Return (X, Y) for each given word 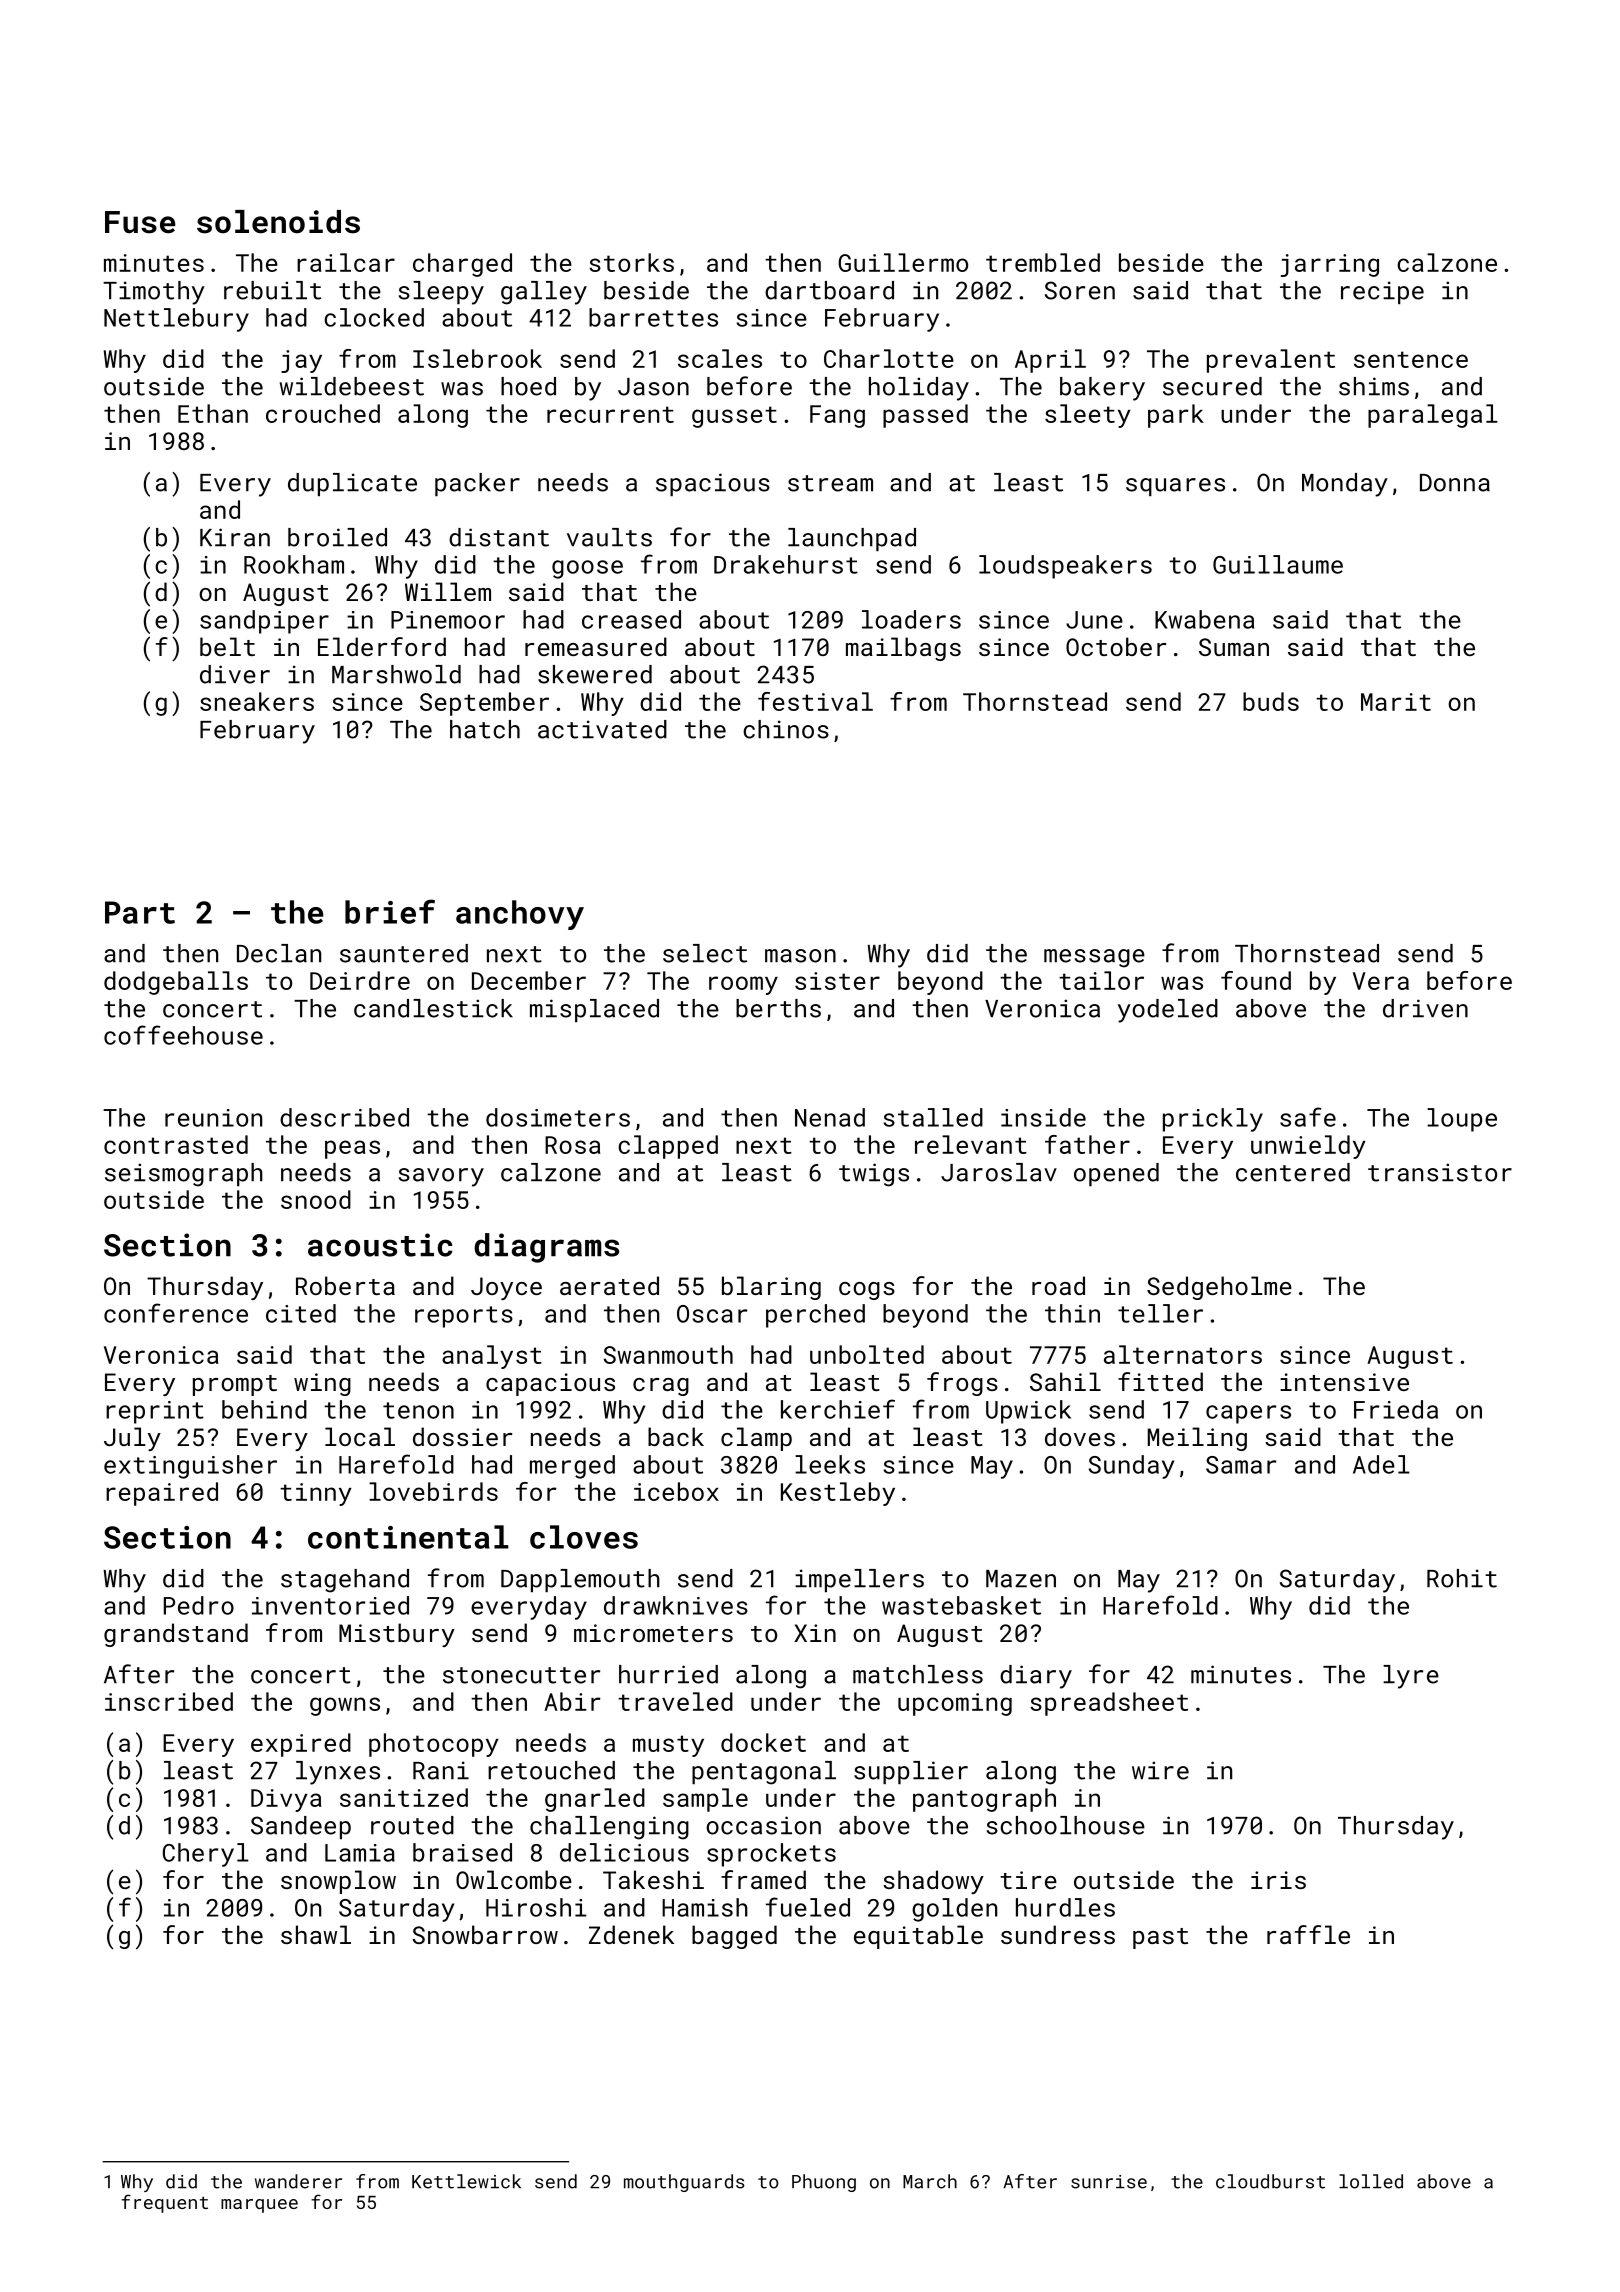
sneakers (257, 701)
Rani (441, 1770)
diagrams (546, 1248)
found (1256, 980)
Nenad (830, 1117)
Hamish (705, 1907)
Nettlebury (176, 320)
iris (1278, 1880)
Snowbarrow (485, 1934)
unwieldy (1308, 1147)
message (1094, 958)
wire (1160, 1770)
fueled (808, 1907)
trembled (1043, 262)
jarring (1330, 265)
